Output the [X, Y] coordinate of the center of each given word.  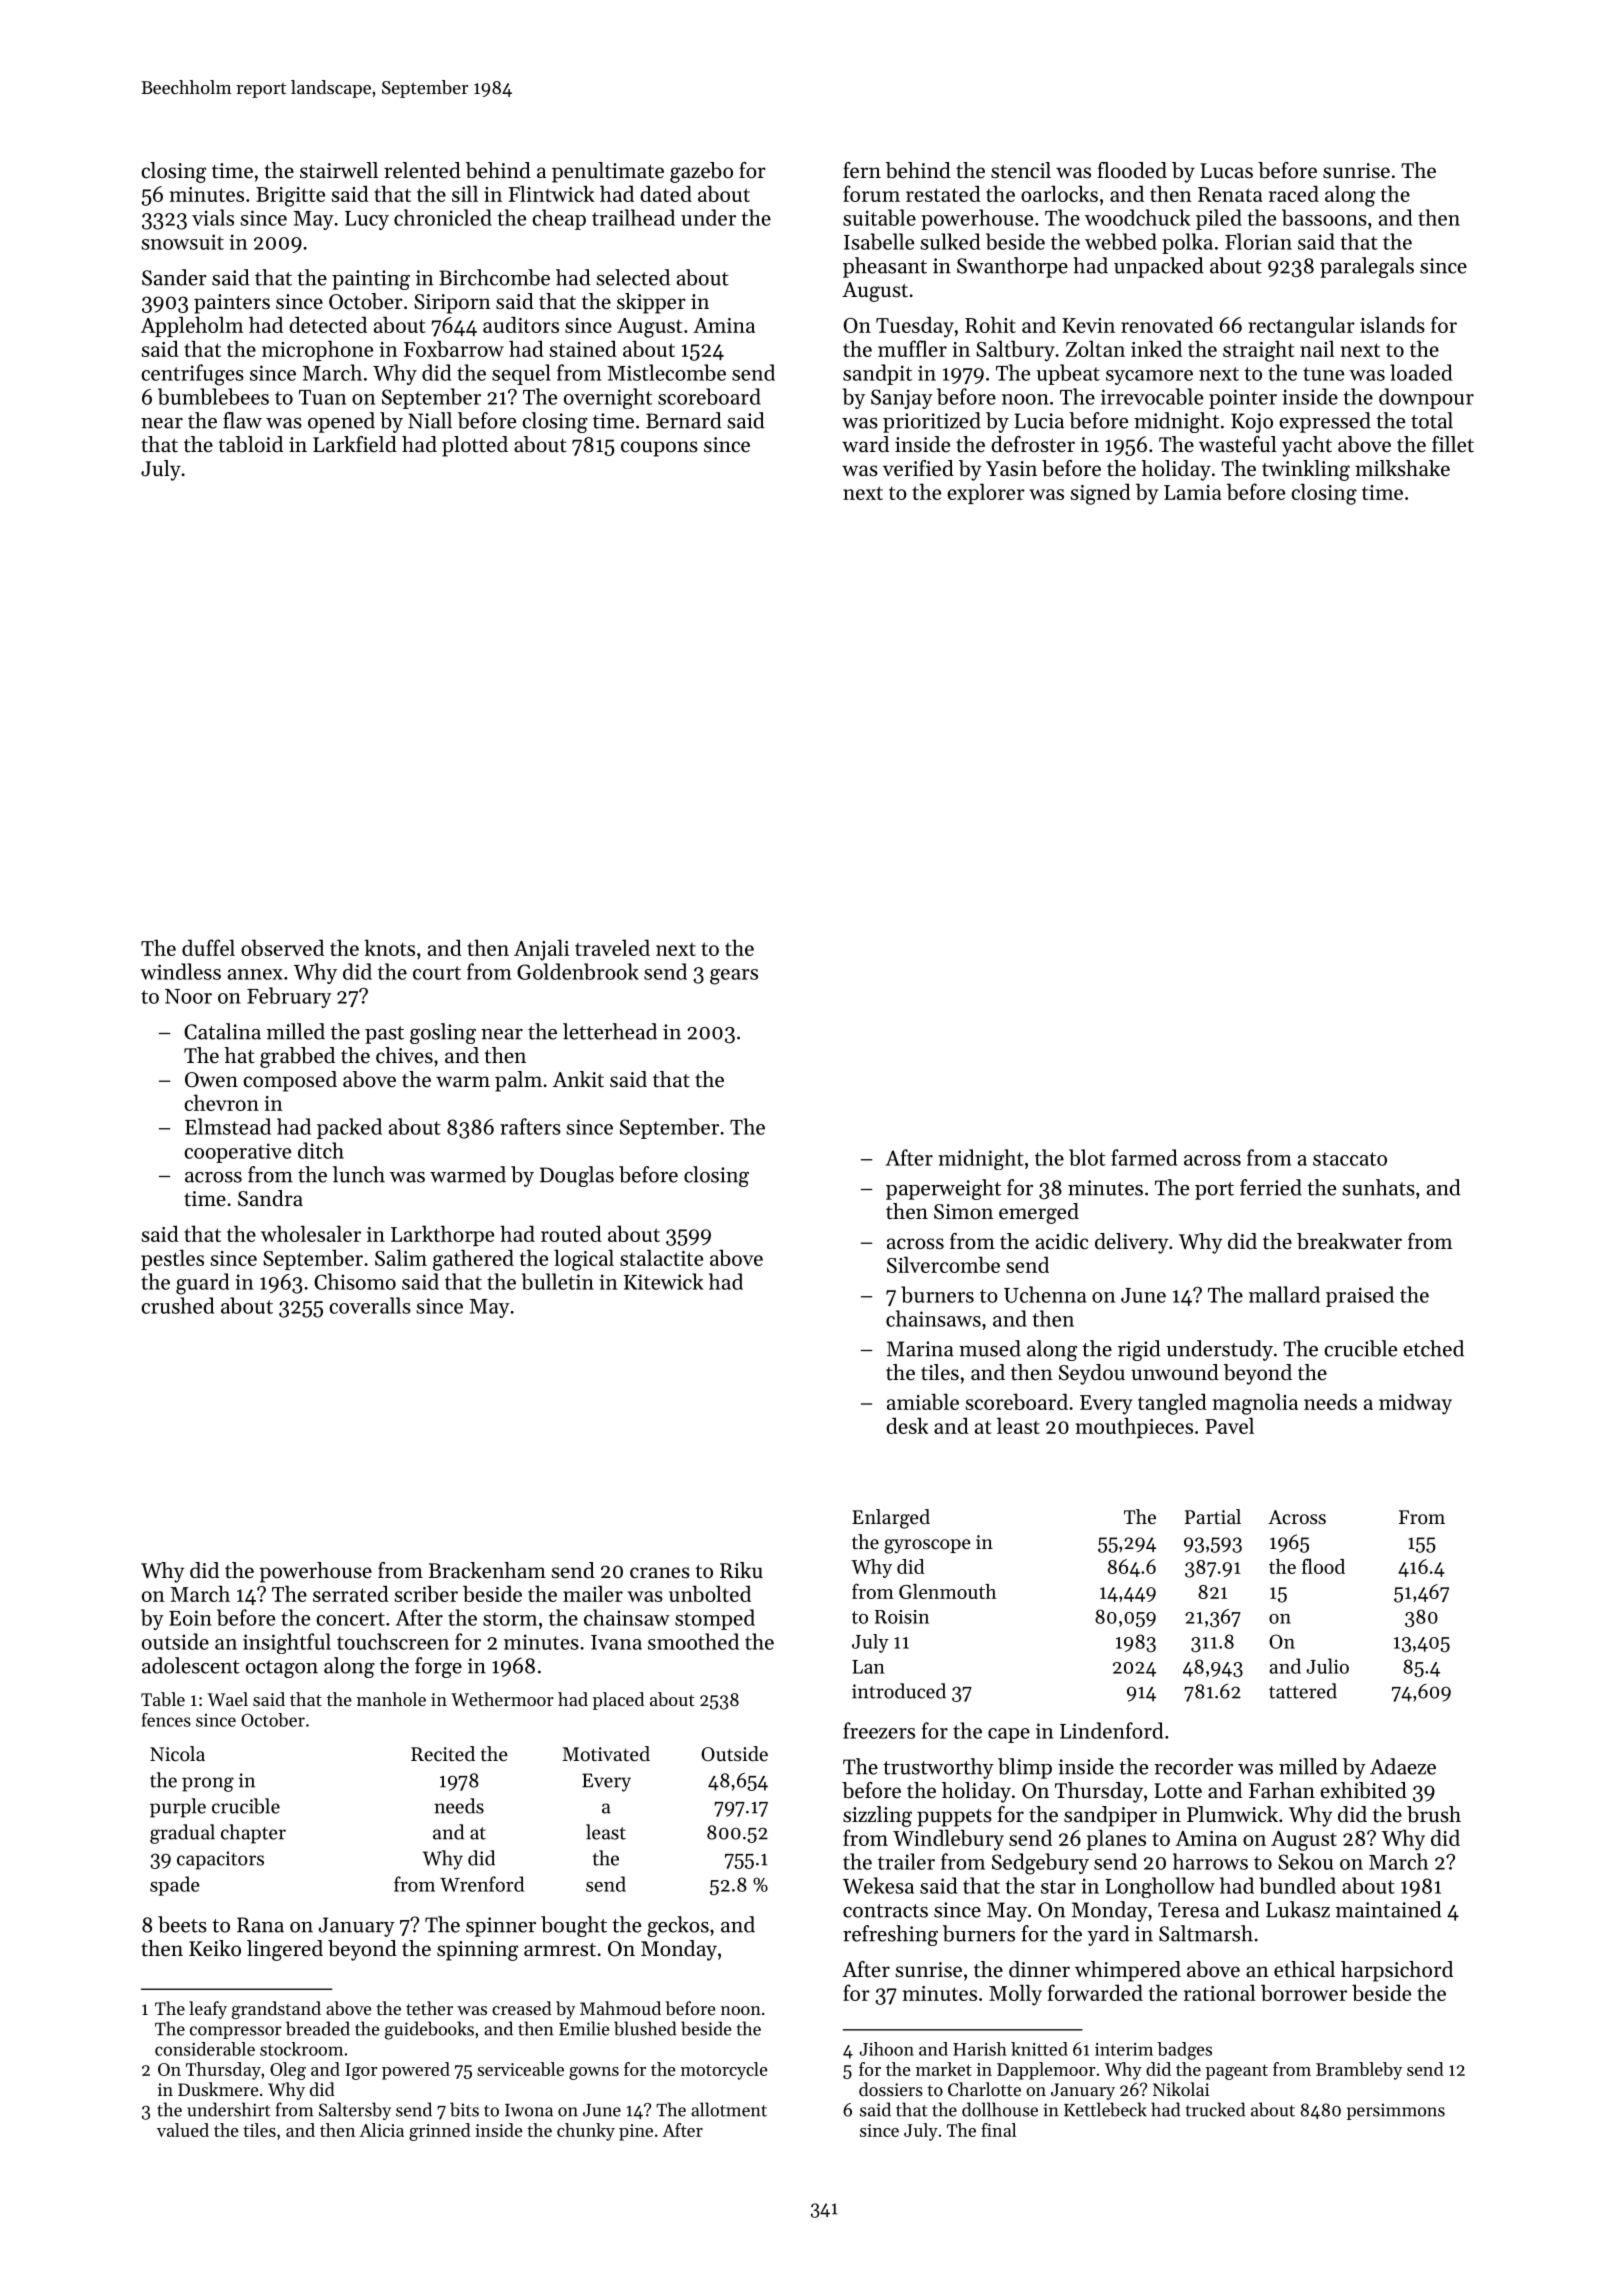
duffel [208, 947]
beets [182, 1924]
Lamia [1192, 492]
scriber [426, 1593]
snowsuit [182, 242]
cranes [660, 1573]
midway [1415, 1404]
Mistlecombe [666, 372]
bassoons [1324, 217]
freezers [879, 1730]
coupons [659, 449]
